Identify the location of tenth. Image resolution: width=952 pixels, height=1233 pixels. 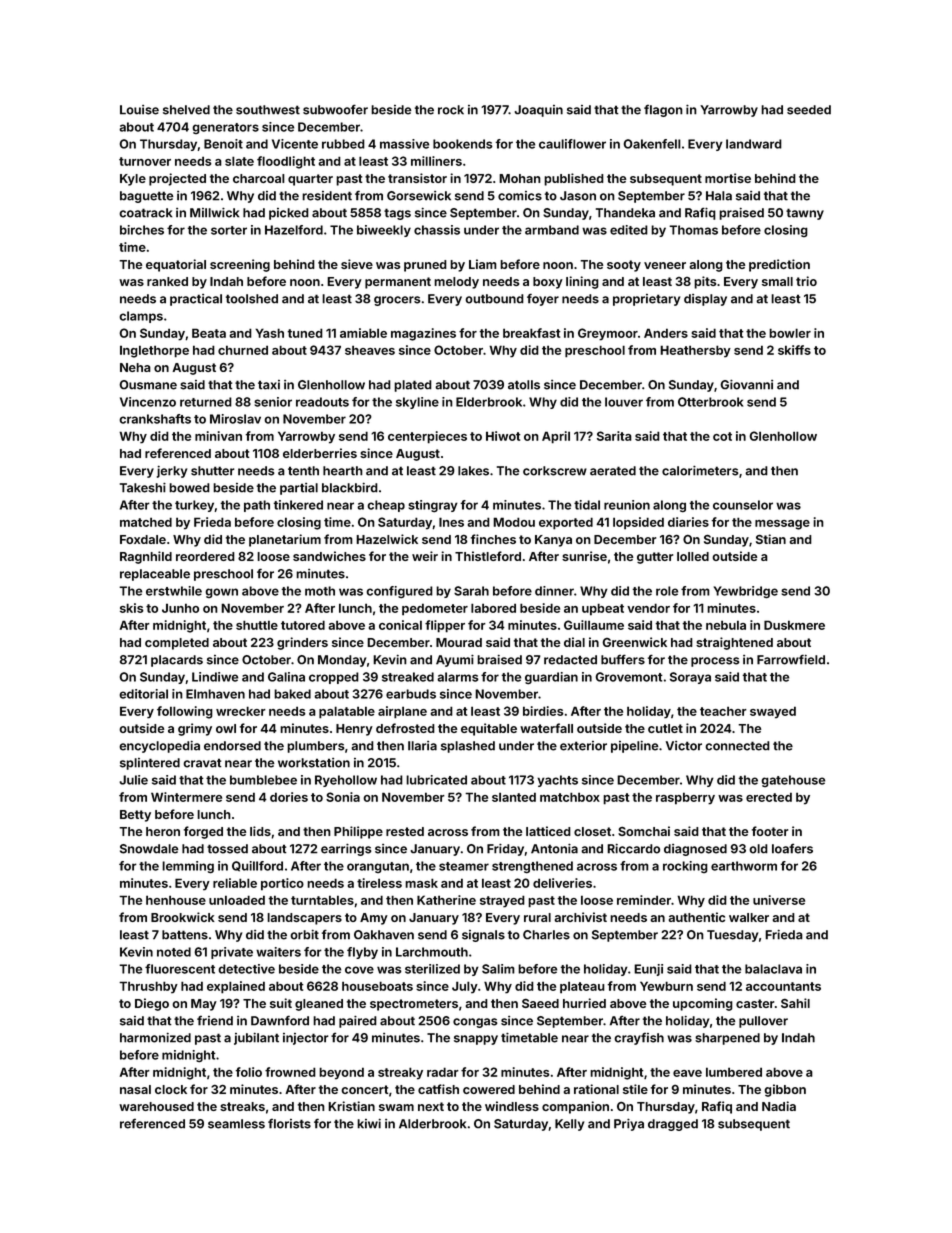
(303, 471).
